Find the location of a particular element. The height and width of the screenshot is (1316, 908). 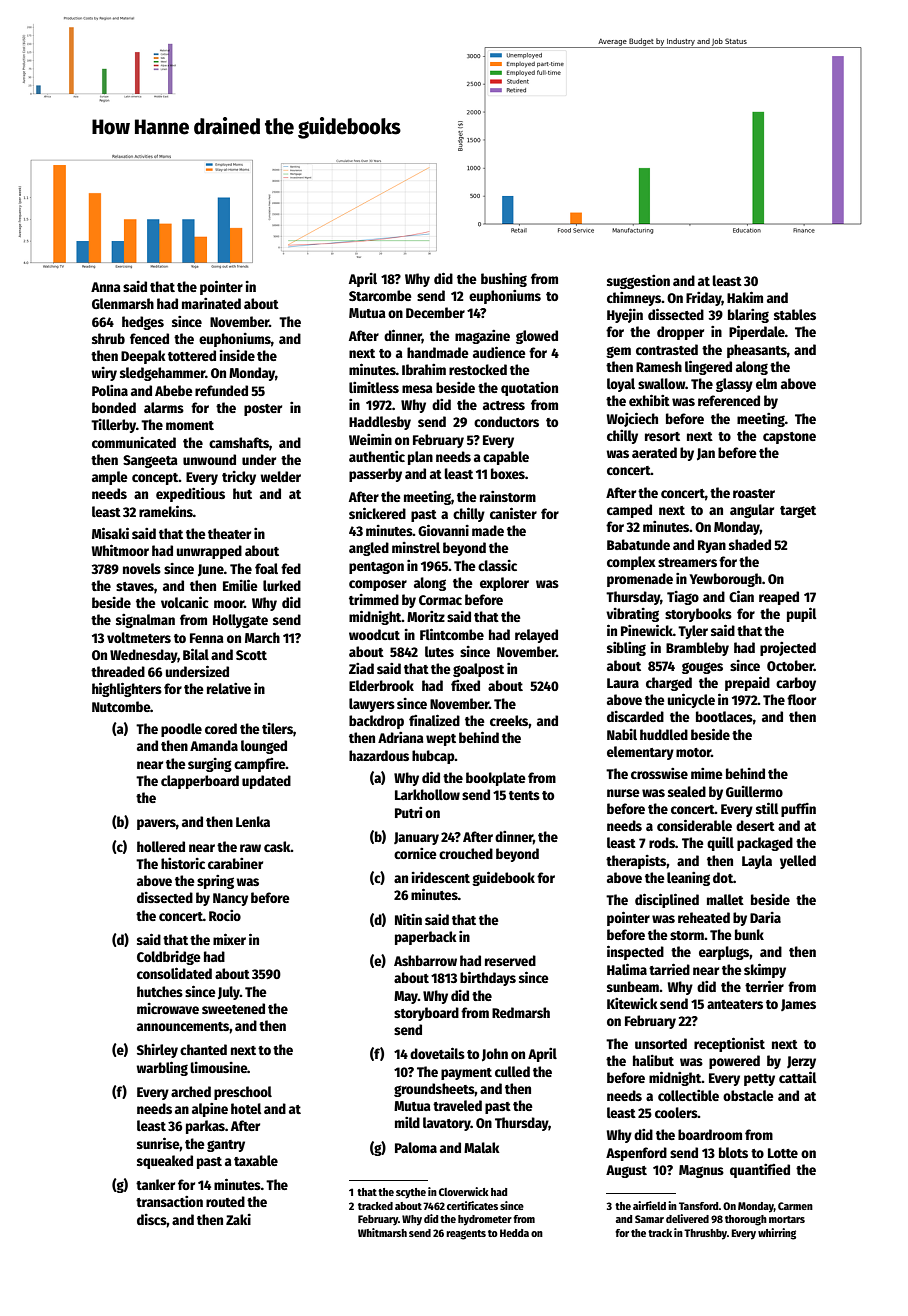

Yewborough is located at coordinates (725, 580).
